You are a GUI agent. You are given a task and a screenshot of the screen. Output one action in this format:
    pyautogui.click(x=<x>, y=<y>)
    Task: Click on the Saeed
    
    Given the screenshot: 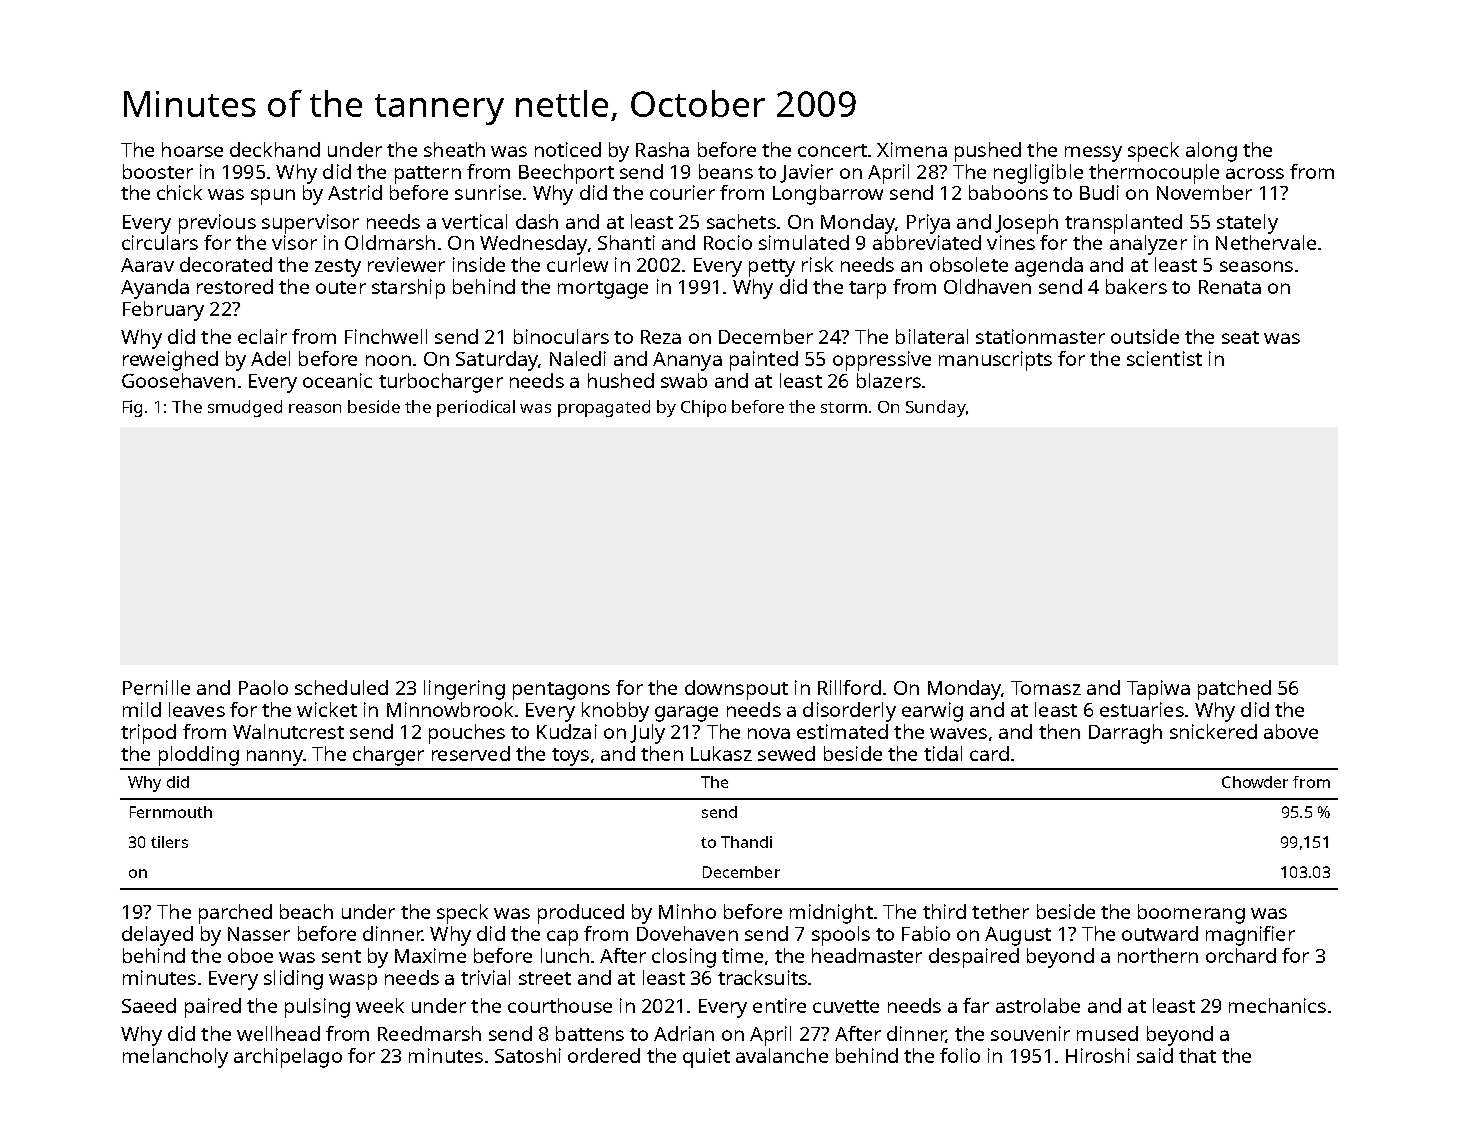 What is the action you would take?
    pyautogui.click(x=149, y=1005)
